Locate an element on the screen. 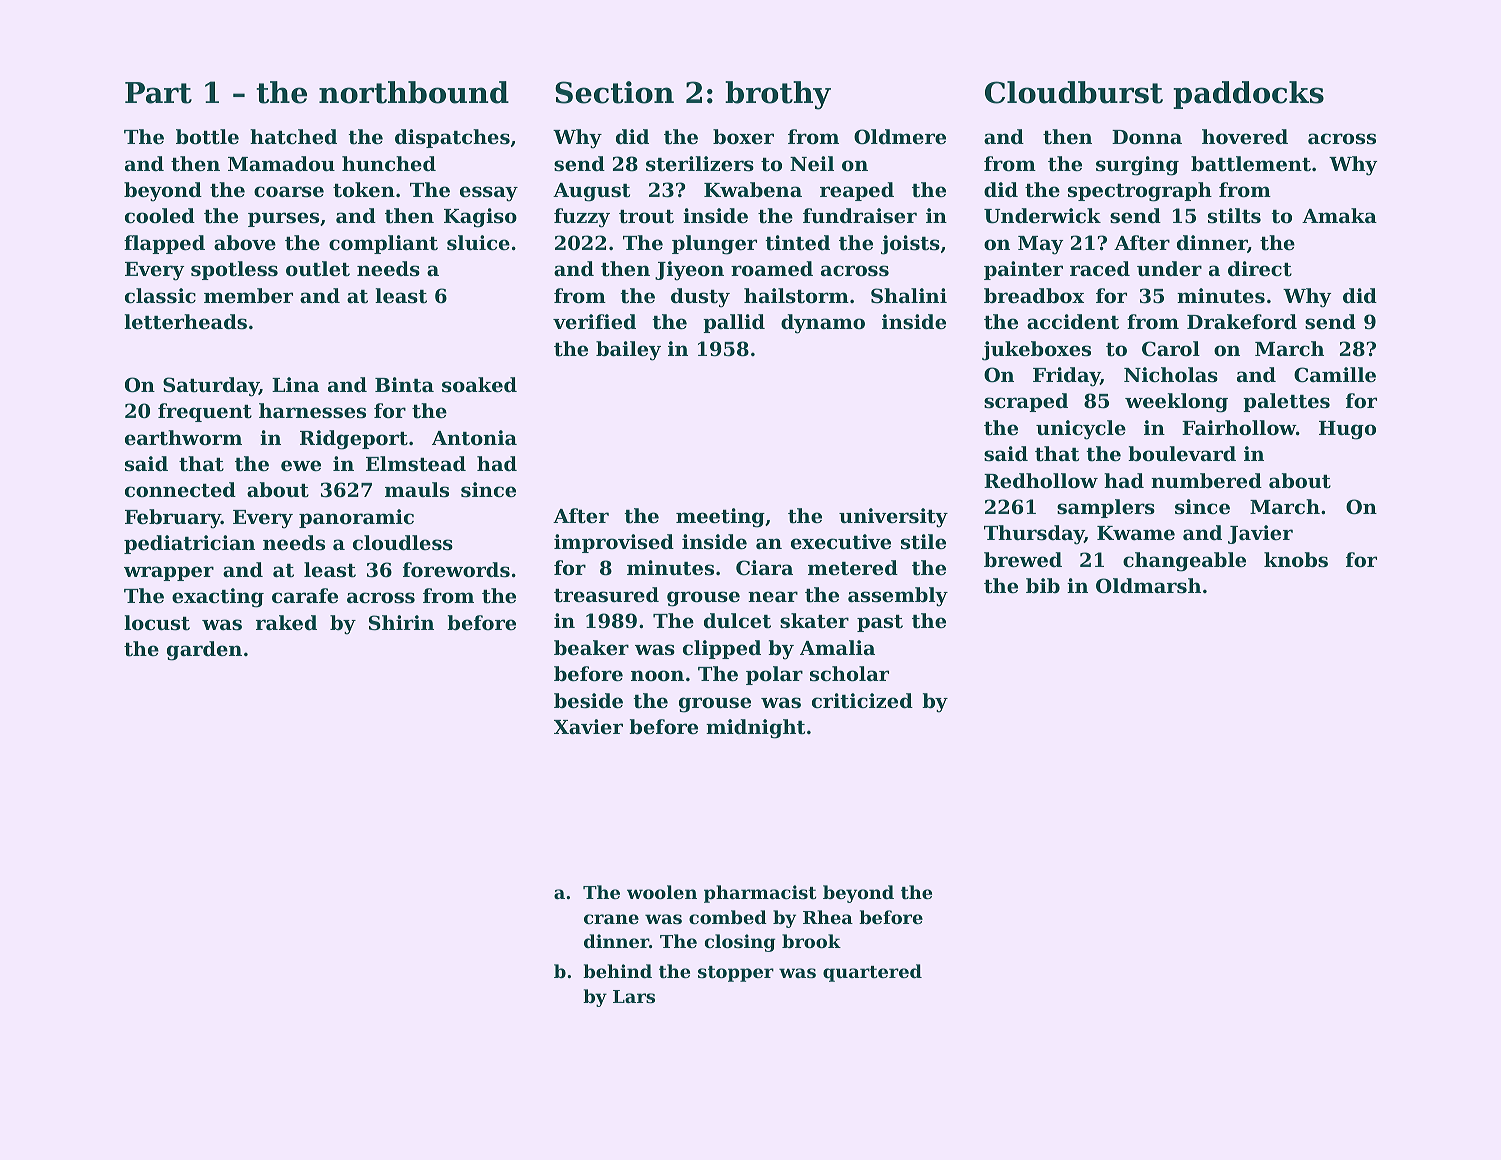 The height and width of the screenshot is (1160, 1501). quartered is located at coordinates (872, 973).
